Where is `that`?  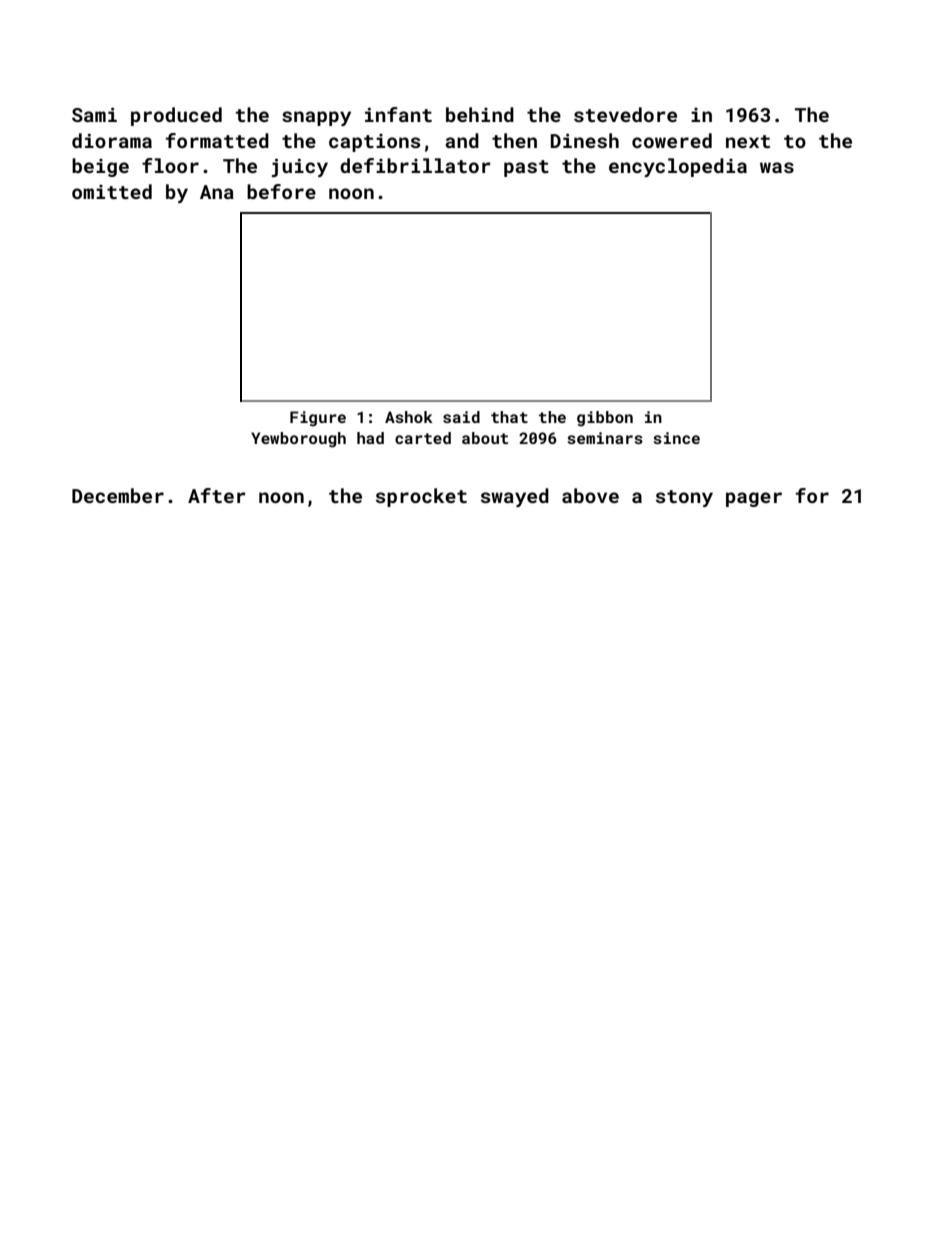 that is located at coordinates (509, 417).
